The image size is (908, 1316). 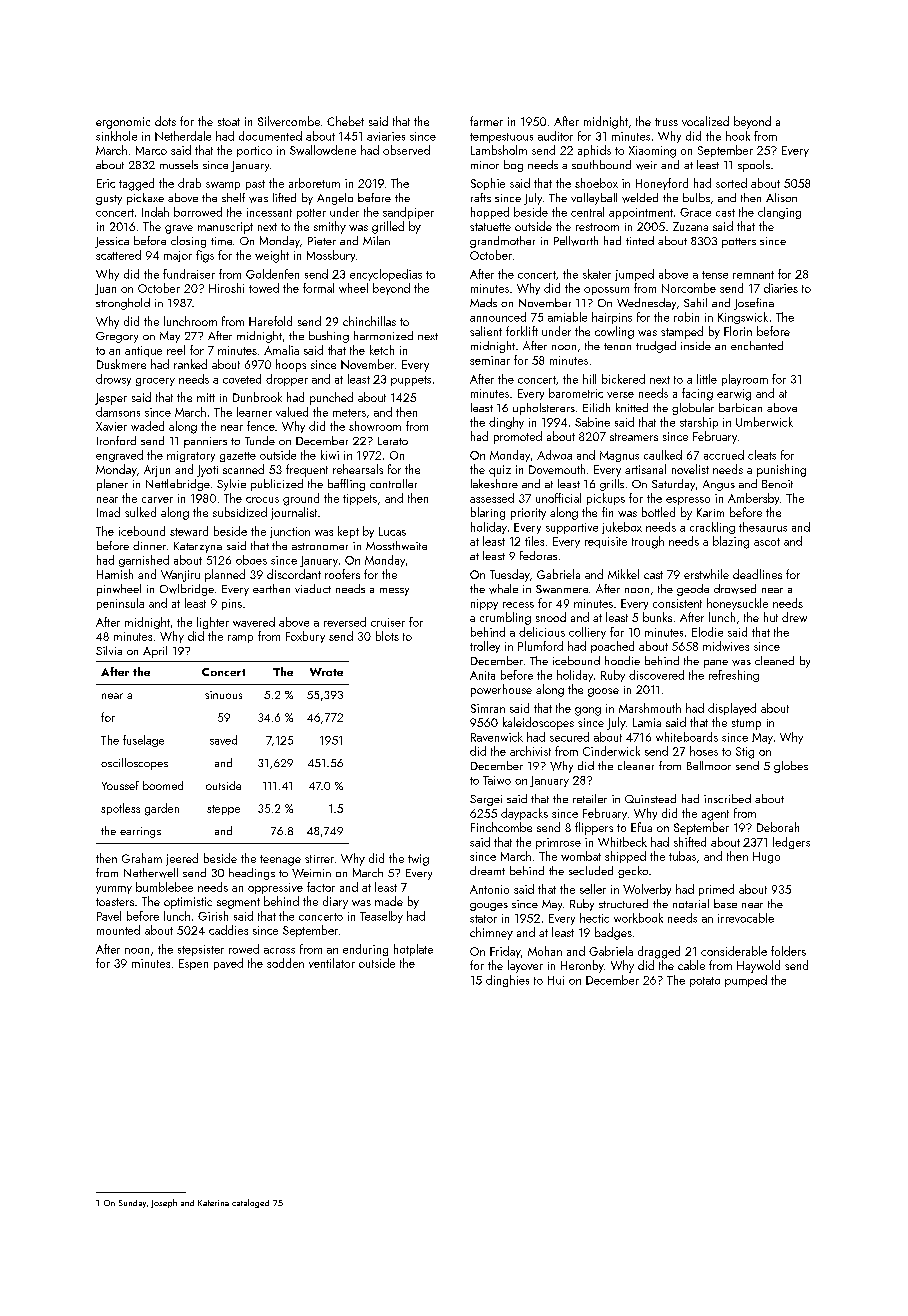 What do you see at coordinates (545, 951) in the image?
I see `Mohan` at bounding box center [545, 951].
